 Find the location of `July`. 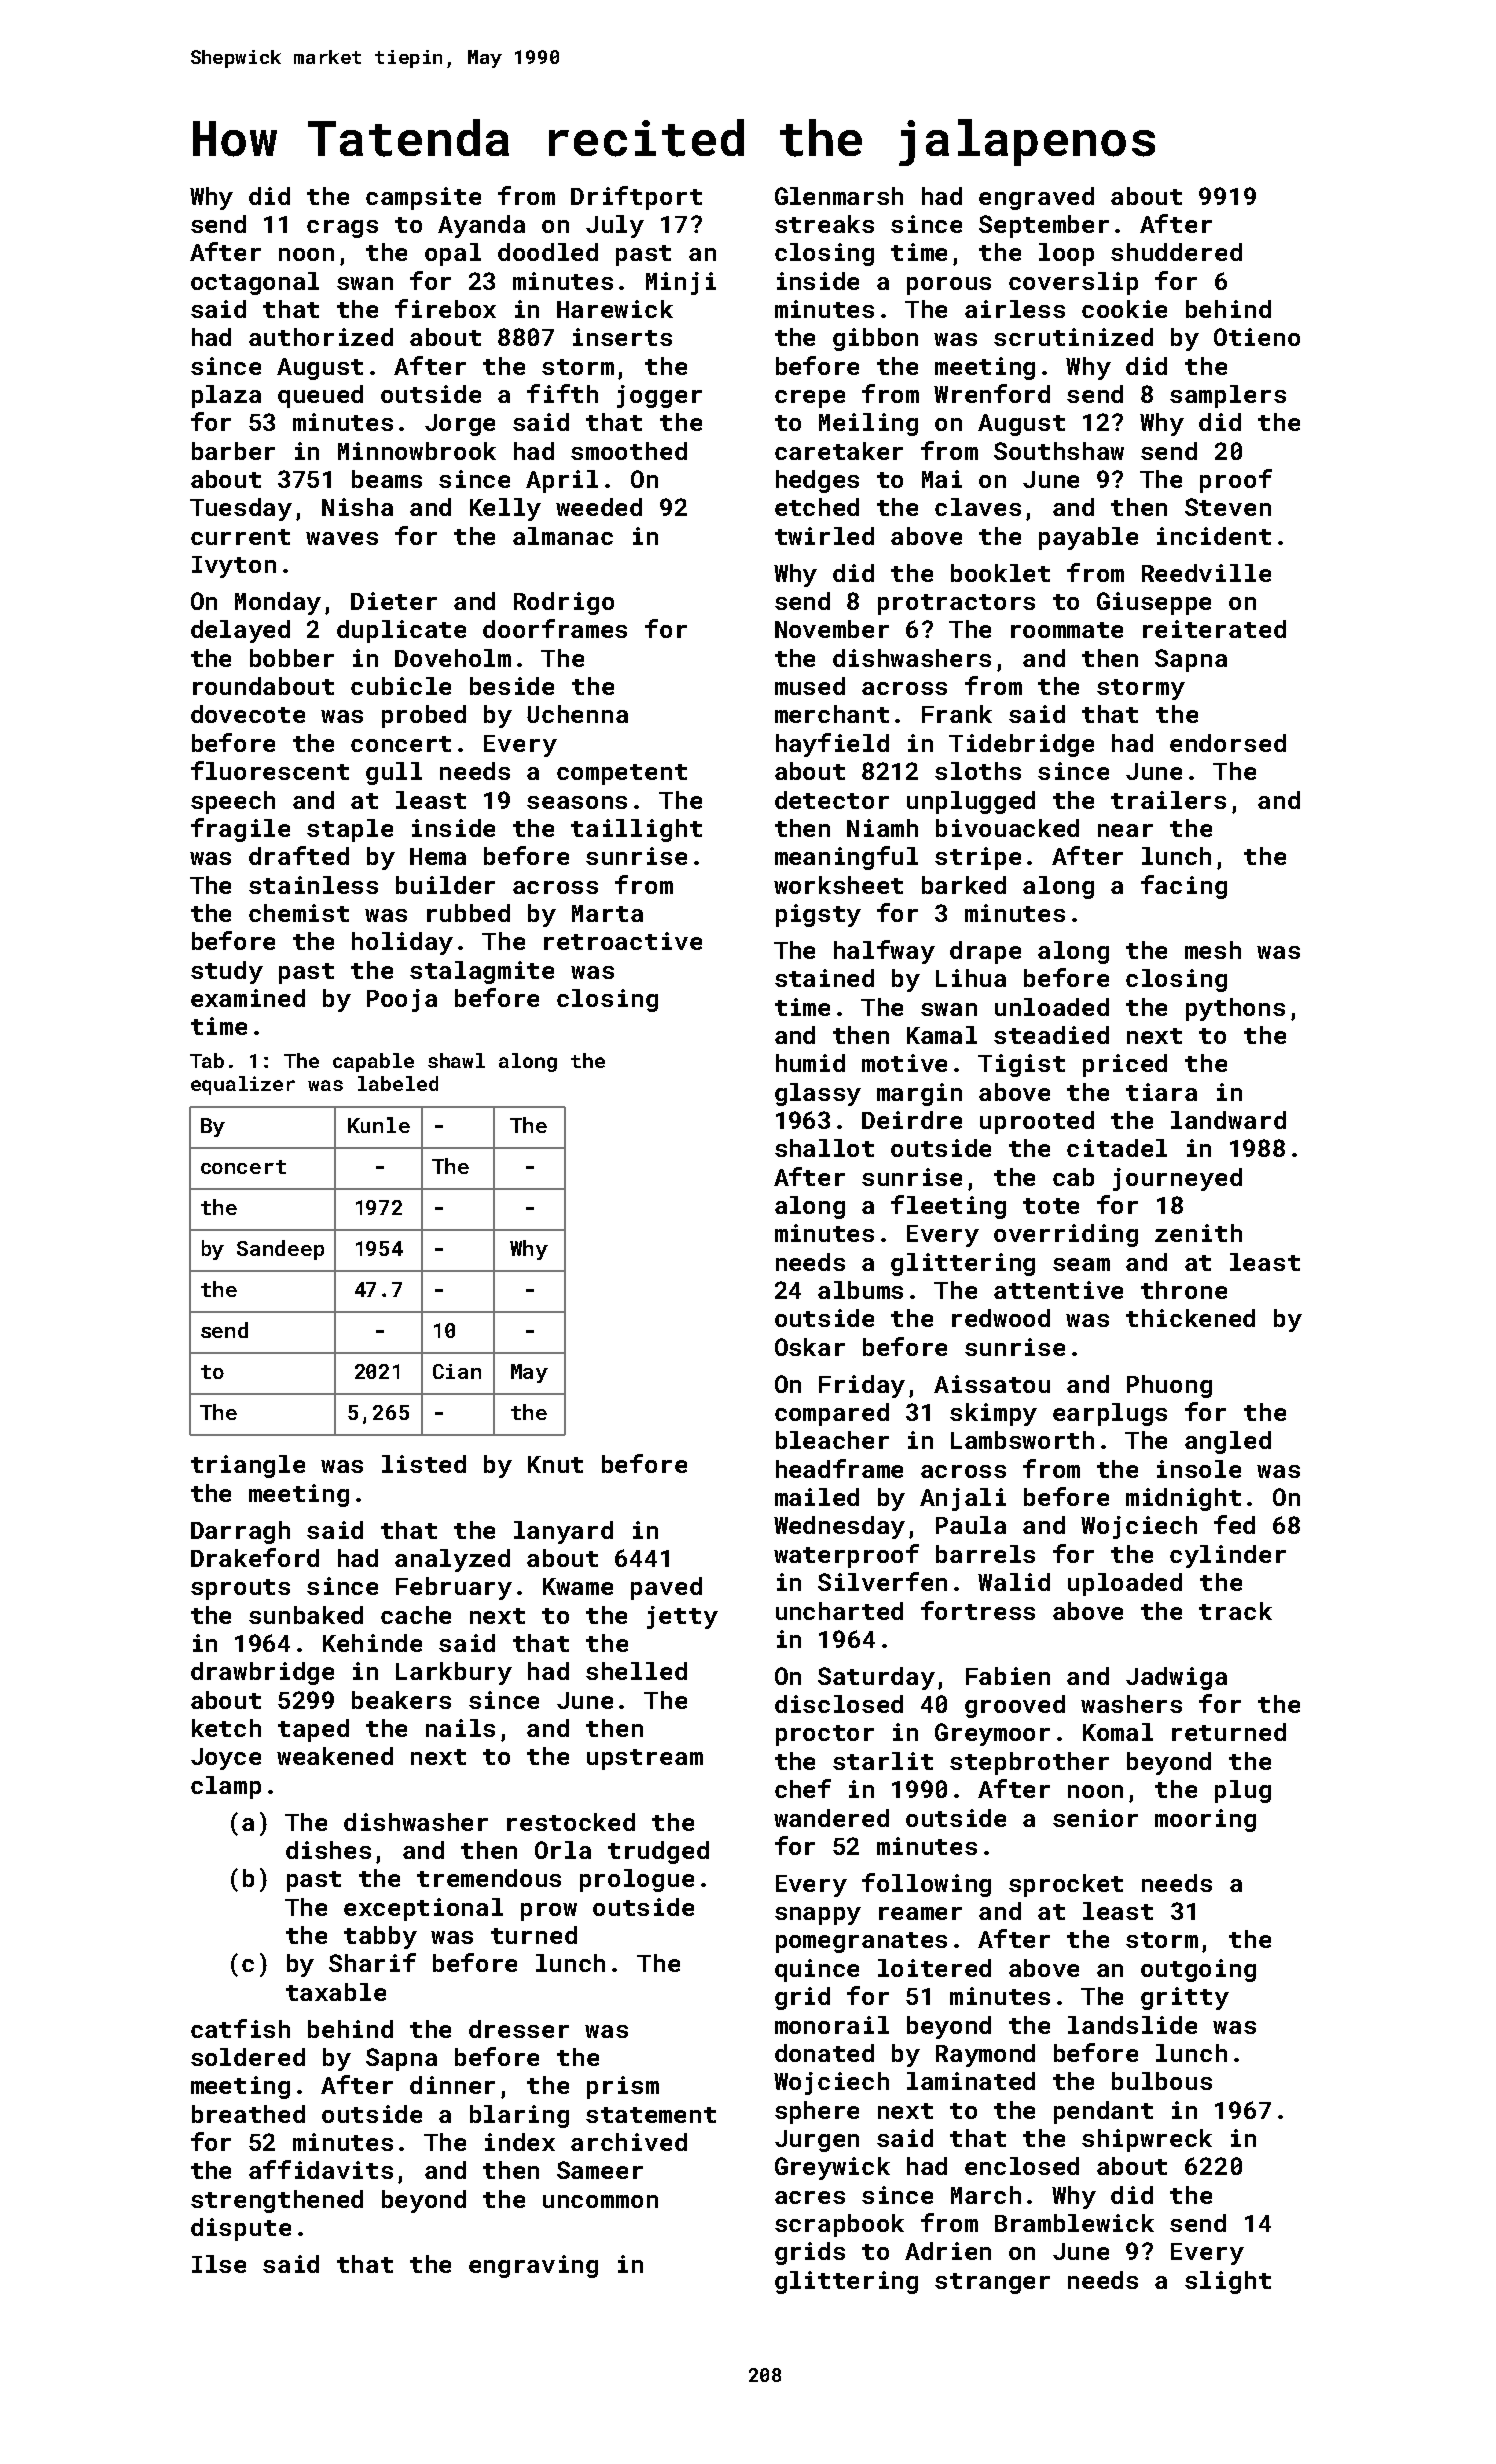

July is located at coordinates (615, 226).
